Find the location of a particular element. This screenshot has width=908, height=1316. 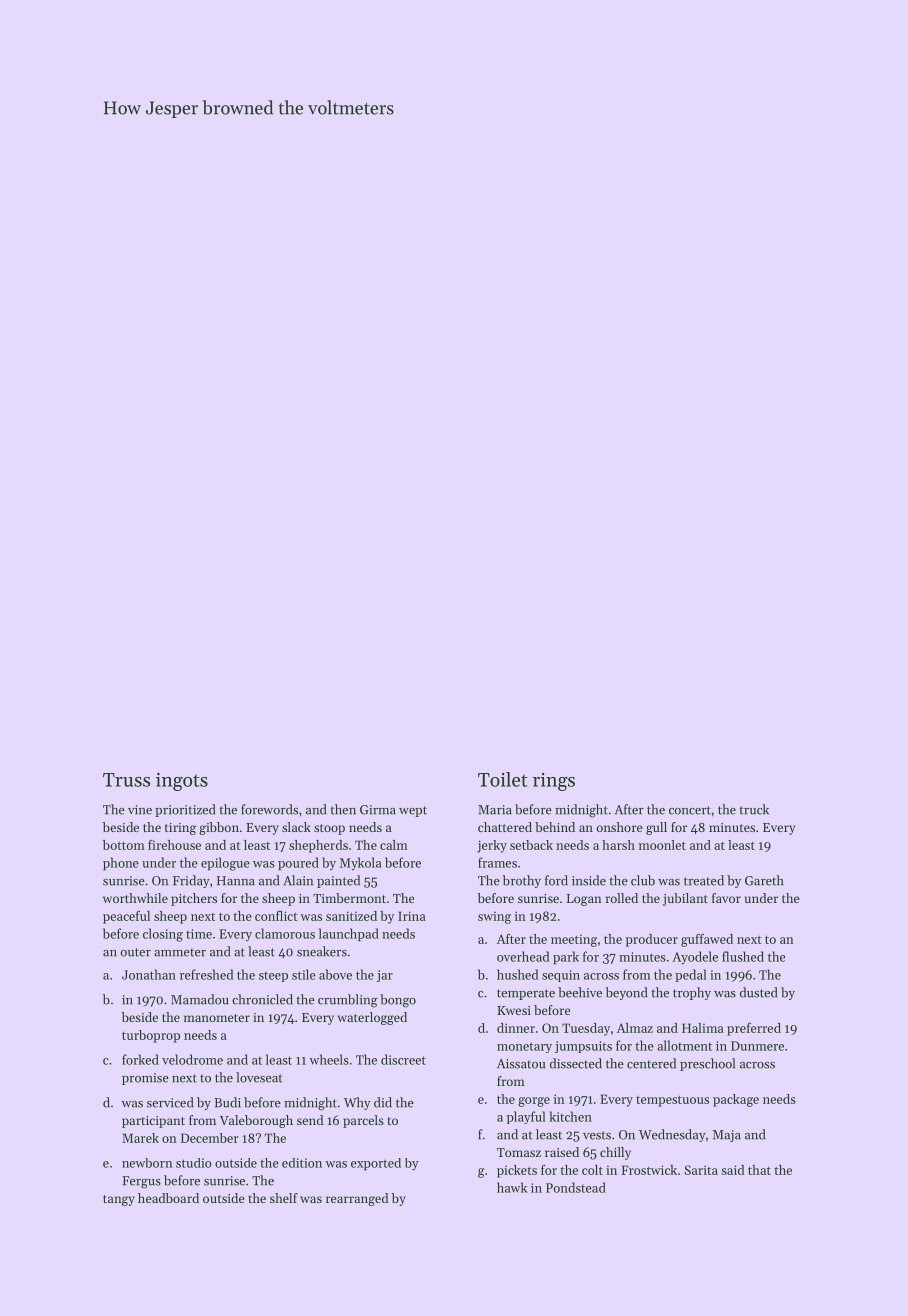

waterlogged is located at coordinates (372, 1018).
